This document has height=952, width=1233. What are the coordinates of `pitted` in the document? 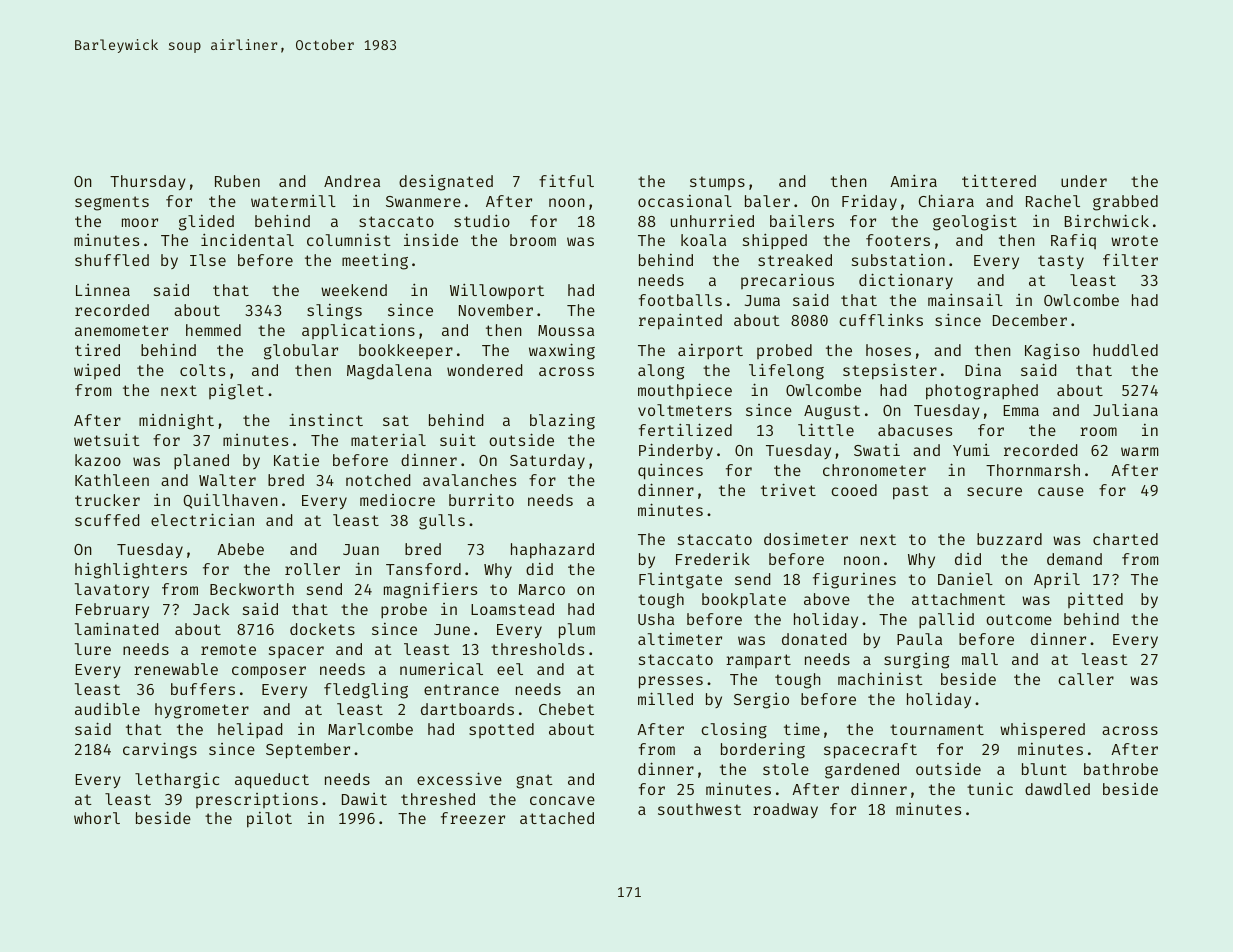 It's located at (1095, 600).
